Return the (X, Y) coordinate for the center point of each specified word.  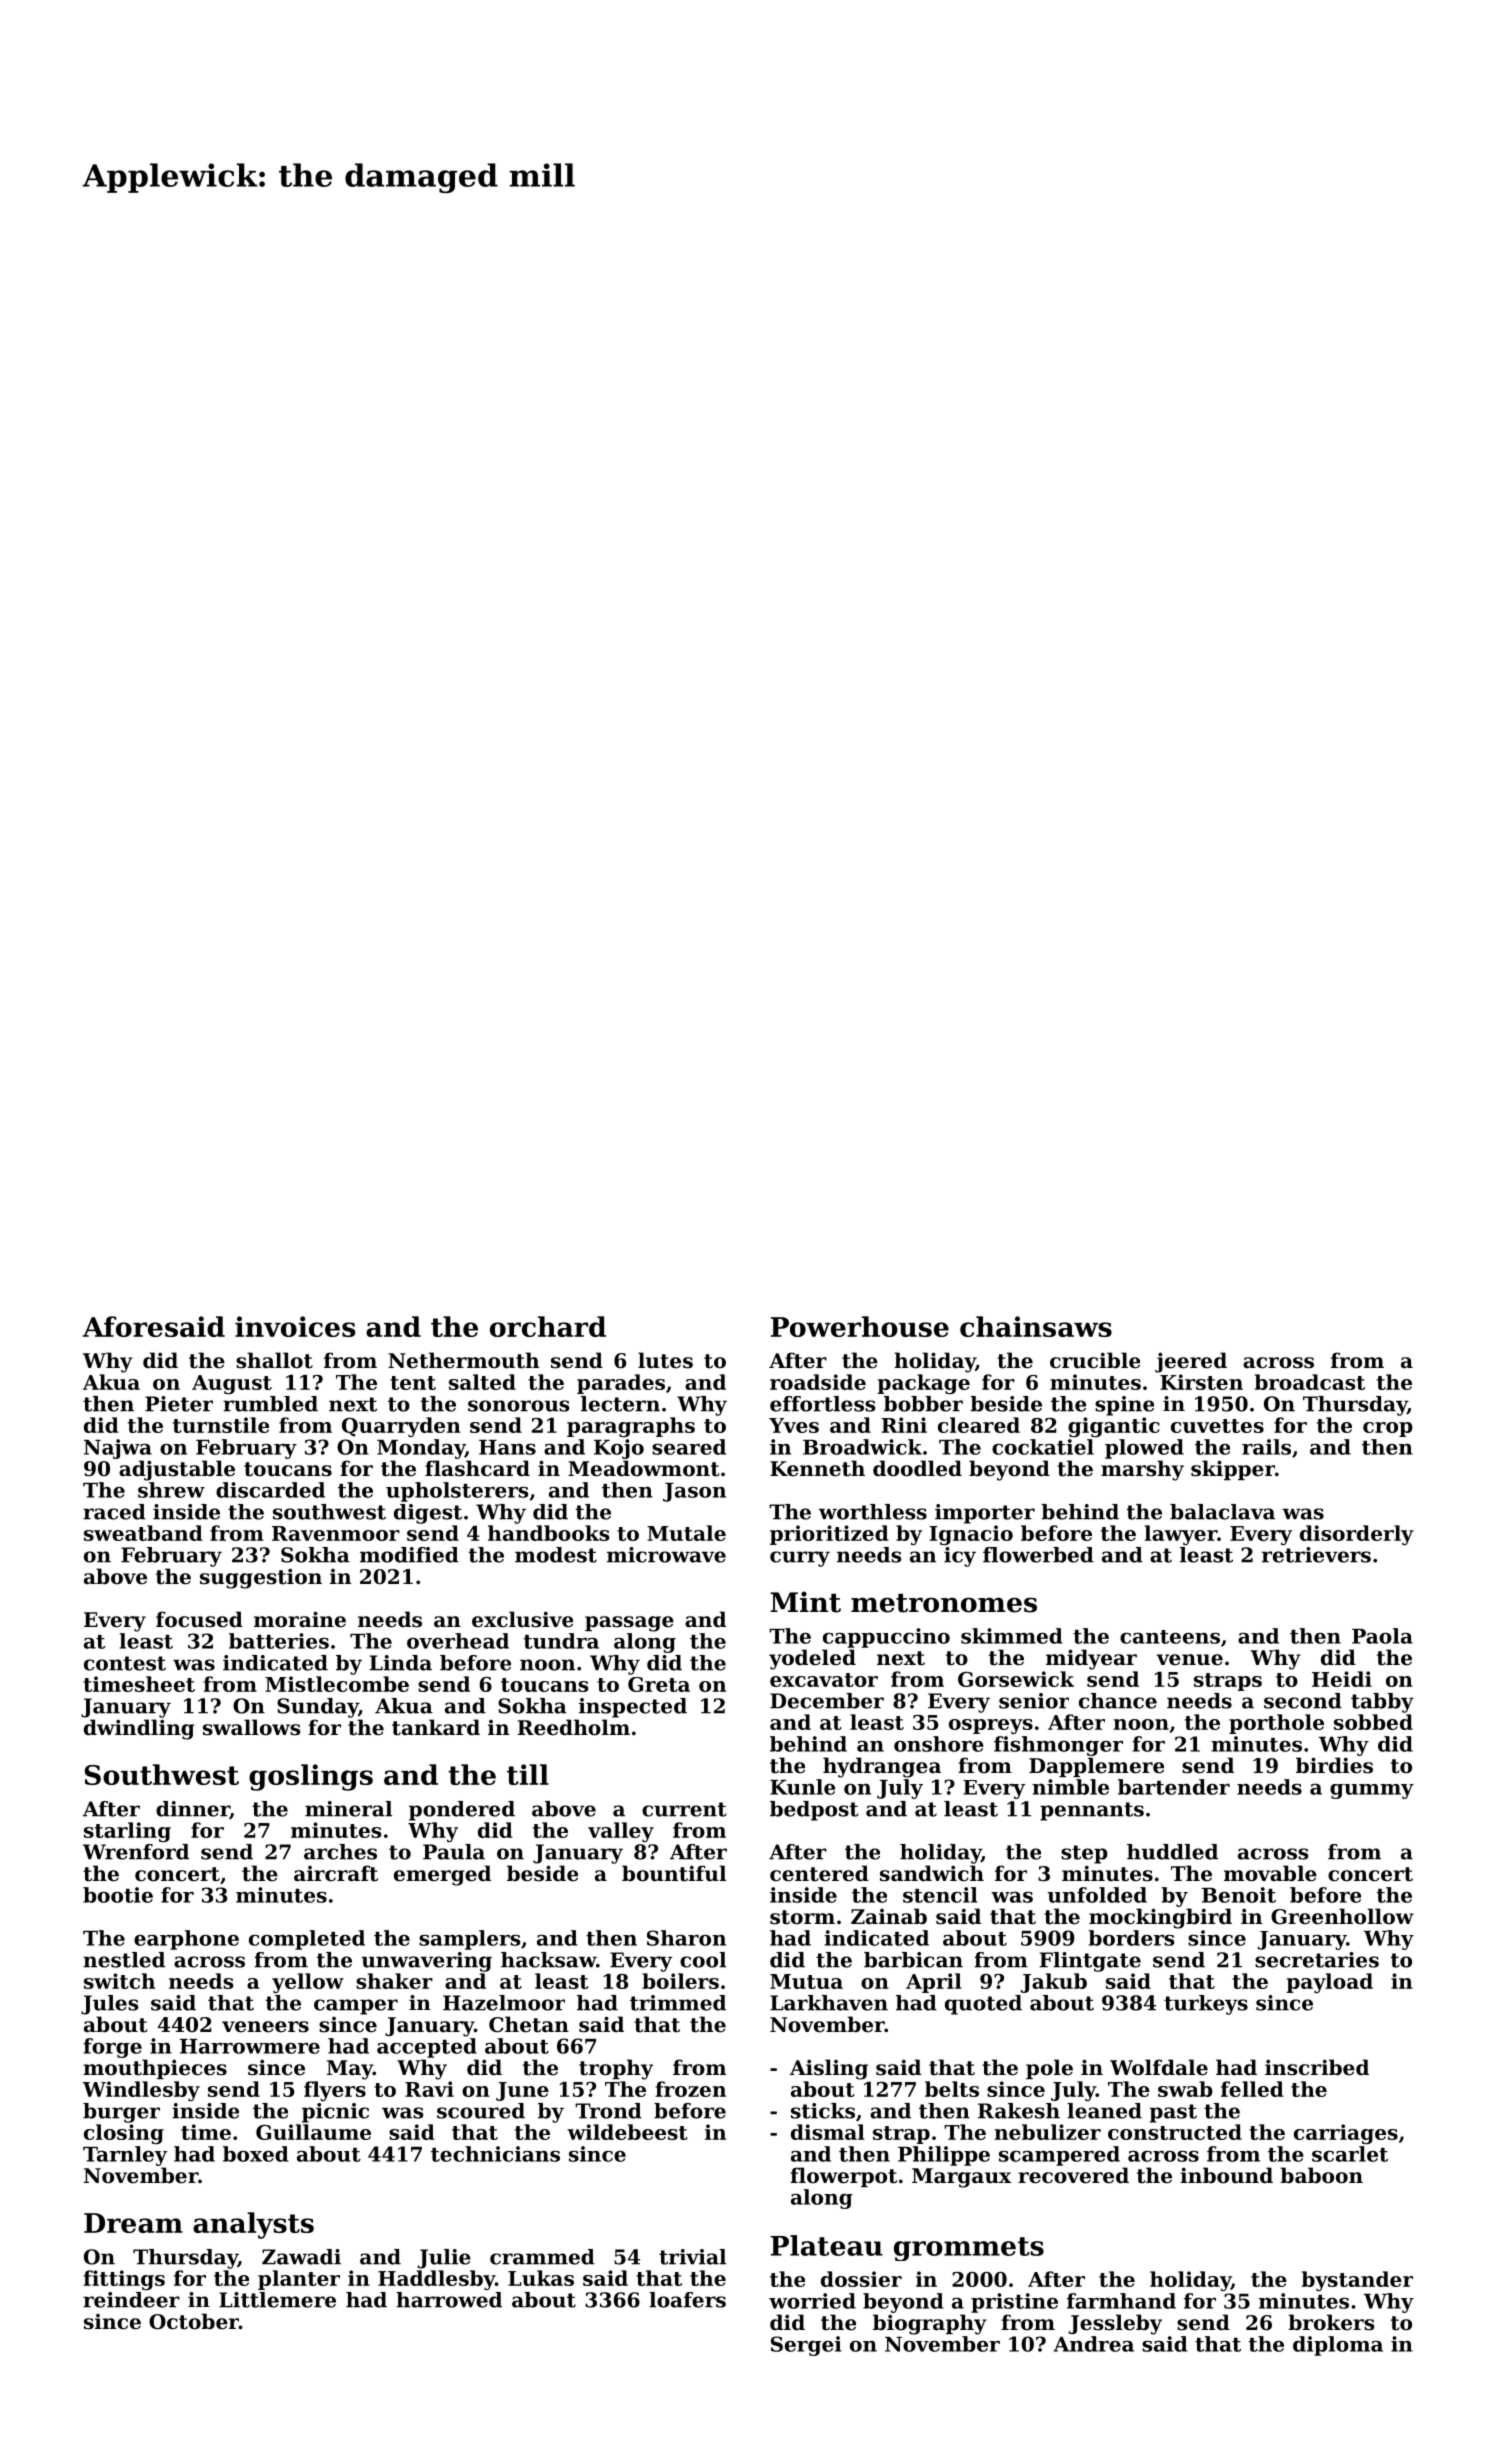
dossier (861, 2279)
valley (621, 1832)
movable (1270, 1873)
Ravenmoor (336, 1533)
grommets (969, 2249)
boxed (256, 2154)
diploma (1338, 2346)
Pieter (179, 1404)
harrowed (449, 2300)
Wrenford (136, 1852)
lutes (665, 1360)
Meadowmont (643, 1468)
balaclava (1222, 1512)
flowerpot (843, 2177)
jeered (1191, 1362)
